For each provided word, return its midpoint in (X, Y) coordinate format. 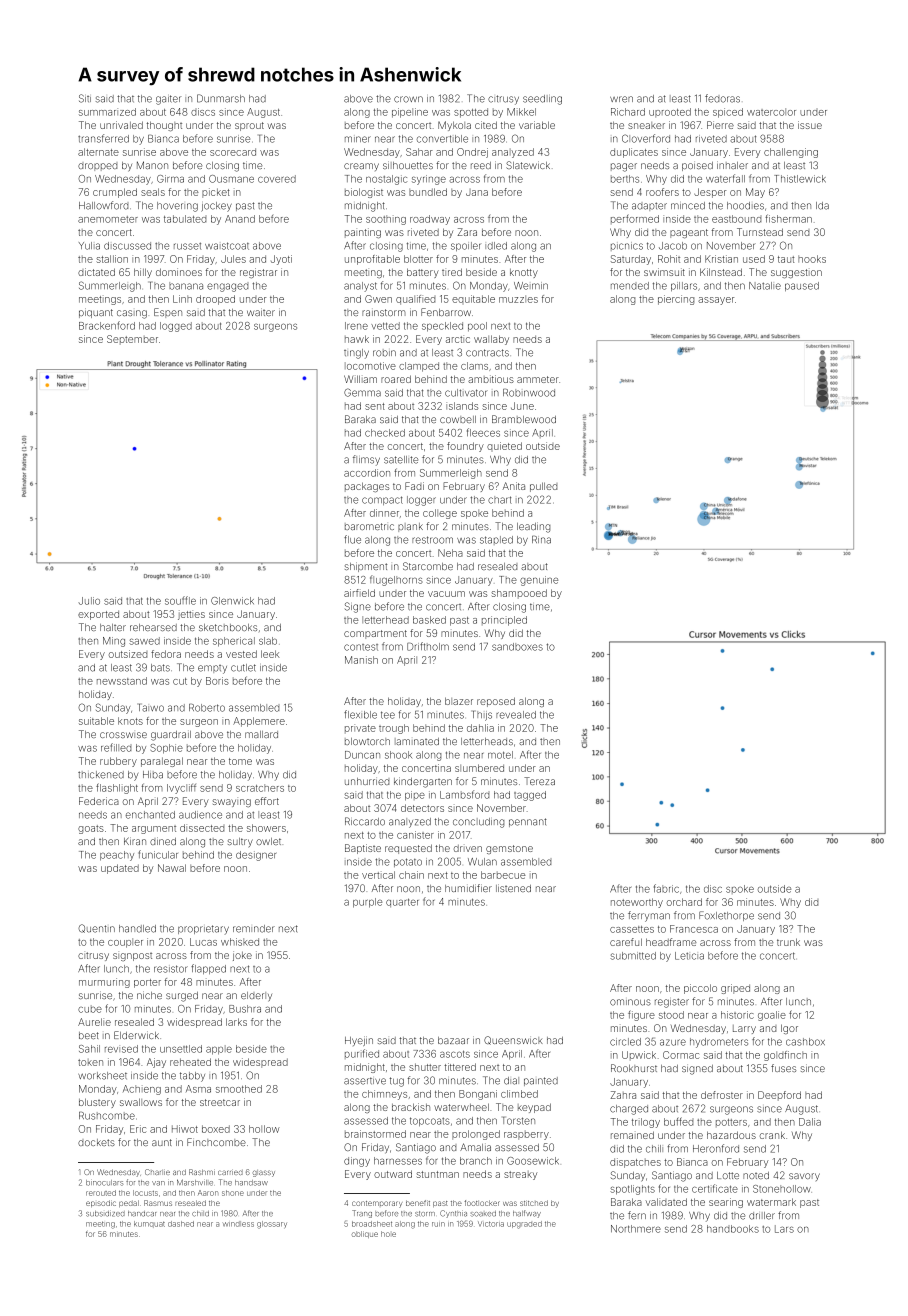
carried (230, 1172)
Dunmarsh (221, 98)
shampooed (519, 594)
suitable (96, 721)
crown (408, 99)
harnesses (398, 1161)
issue (810, 125)
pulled (543, 487)
